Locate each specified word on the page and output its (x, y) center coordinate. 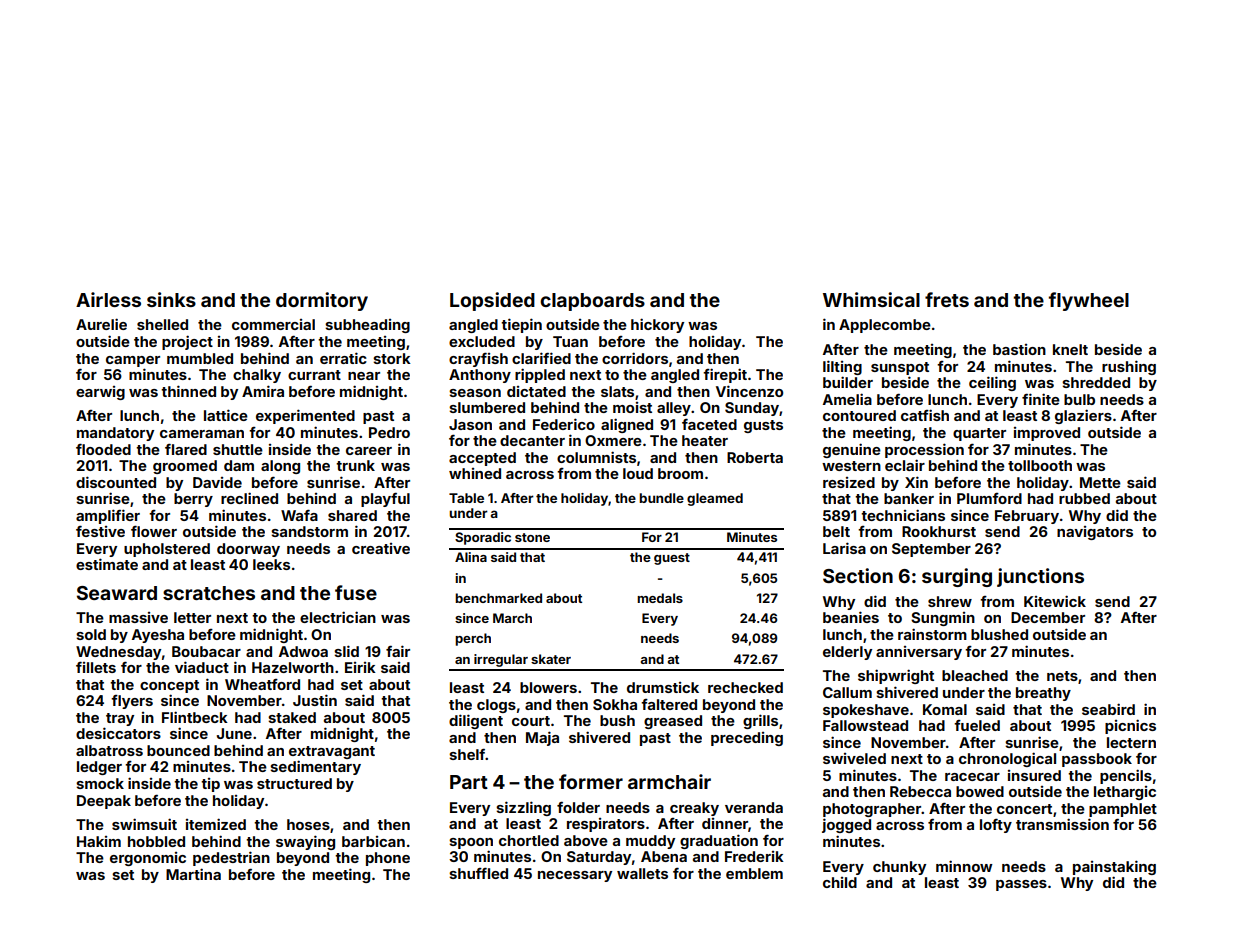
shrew (950, 601)
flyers (132, 702)
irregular (501, 660)
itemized (216, 824)
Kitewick (1055, 601)
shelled (162, 324)
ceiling (992, 383)
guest (672, 559)
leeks (271, 564)
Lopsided (492, 301)
